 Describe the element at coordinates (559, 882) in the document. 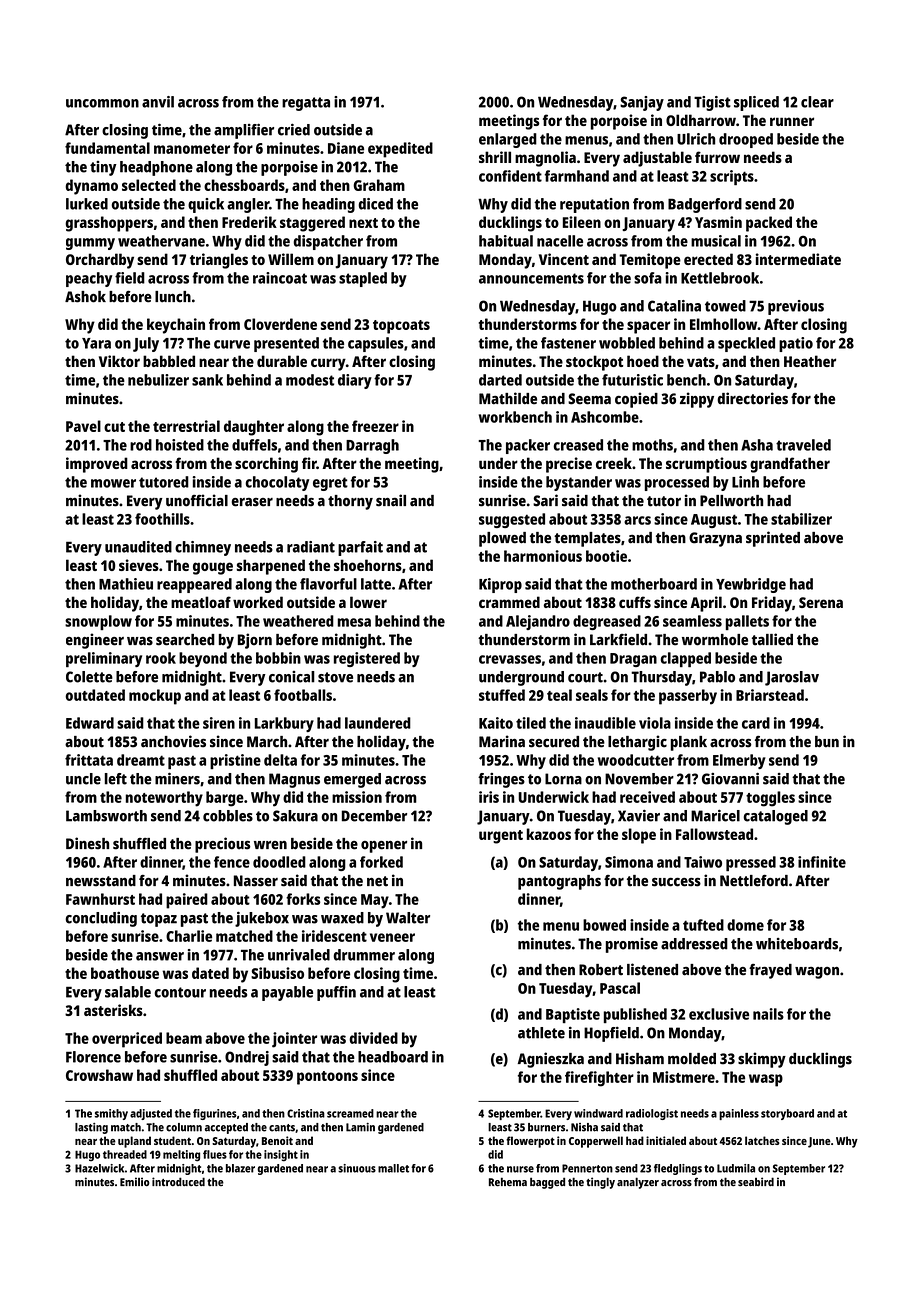

I see `pantographs` at that location.
